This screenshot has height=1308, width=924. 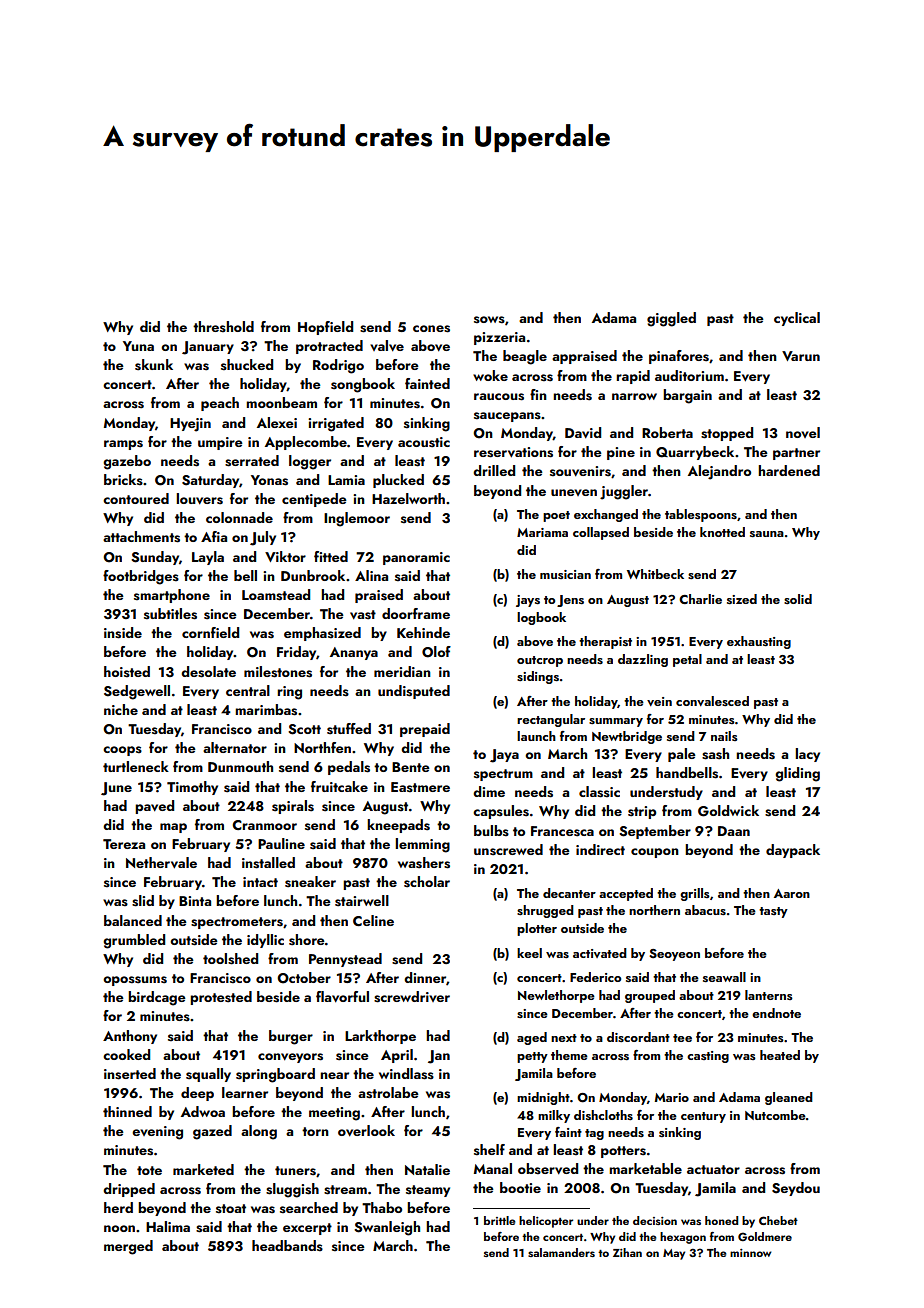 What do you see at coordinates (411, 767) in the screenshot?
I see `Bente` at bounding box center [411, 767].
